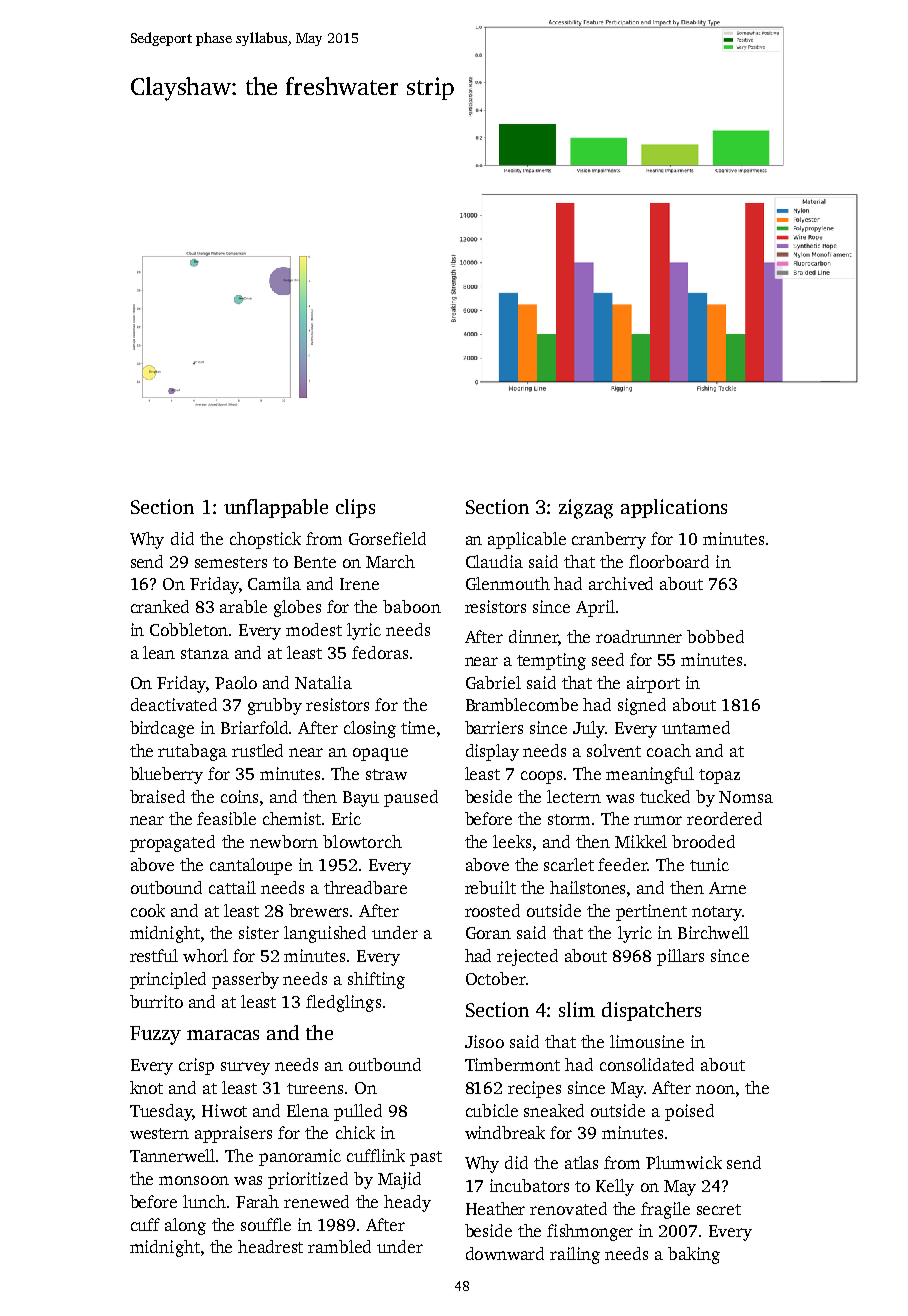  What do you see at coordinates (365, 887) in the screenshot?
I see `threadbare` at bounding box center [365, 887].
